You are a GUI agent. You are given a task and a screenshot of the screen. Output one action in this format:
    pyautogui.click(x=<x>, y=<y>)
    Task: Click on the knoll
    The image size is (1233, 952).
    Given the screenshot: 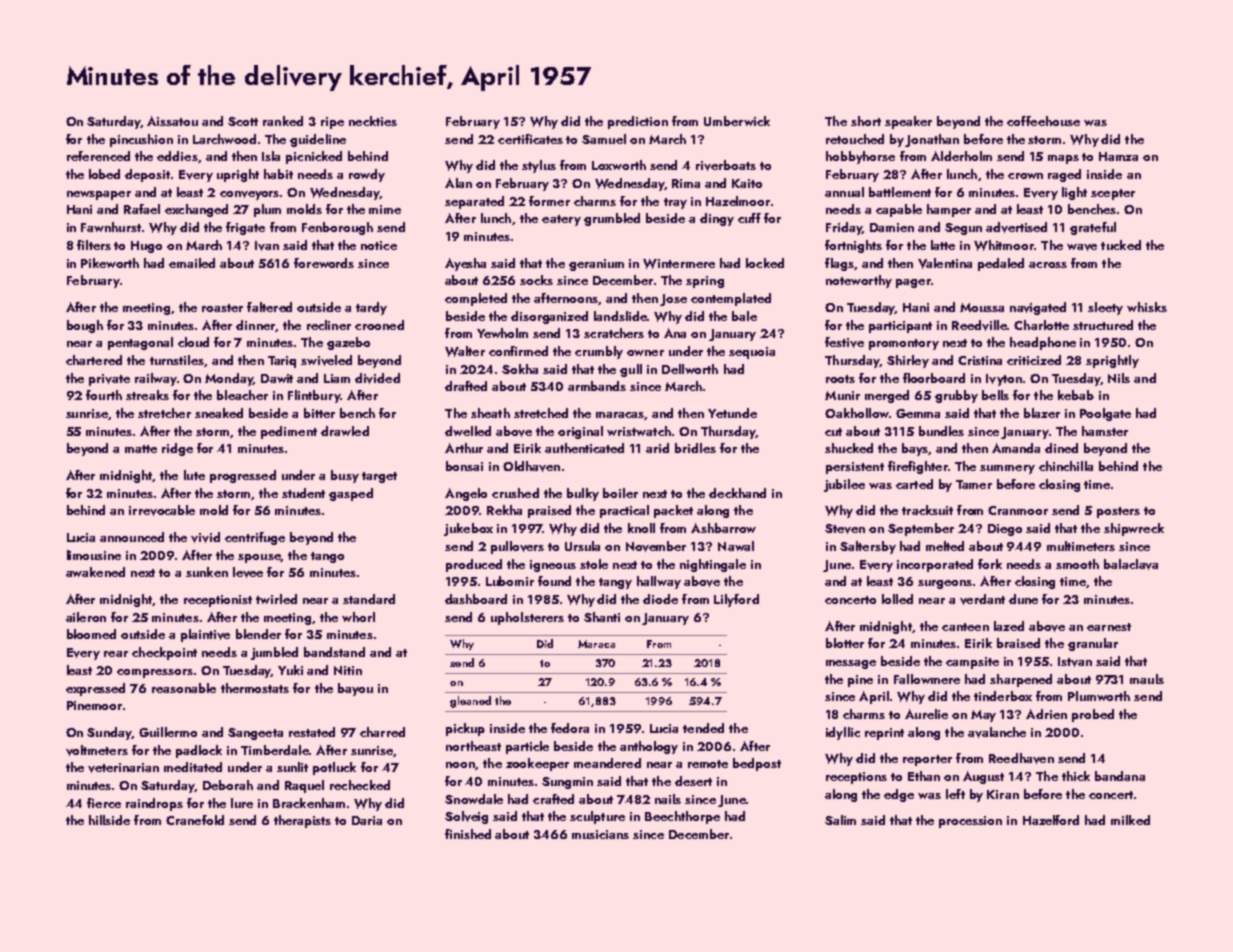 What is the action you would take?
    pyautogui.click(x=641, y=528)
